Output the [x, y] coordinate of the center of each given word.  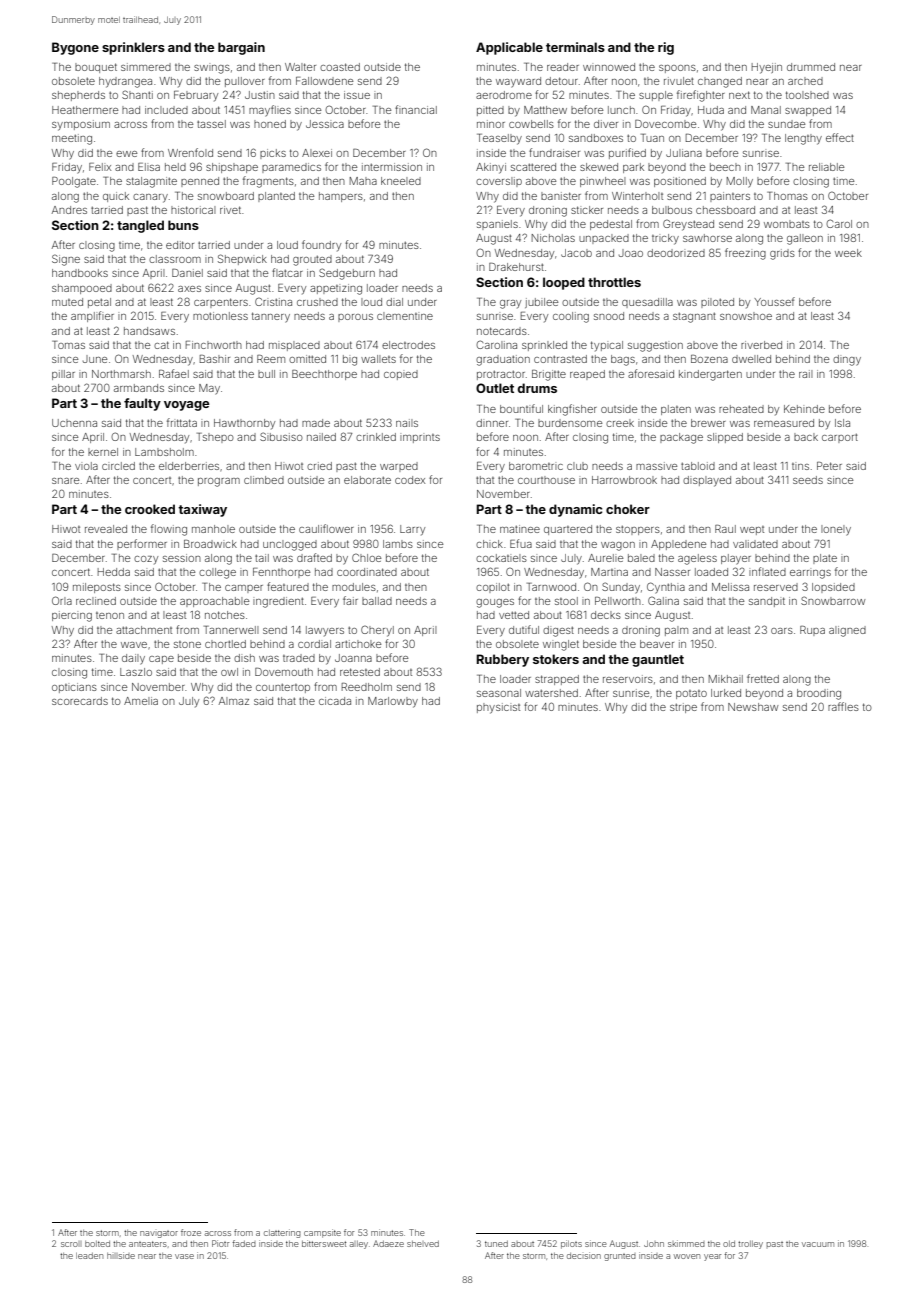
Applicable [509, 48]
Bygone [75, 48]
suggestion [655, 347]
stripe [683, 708]
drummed [811, 67]
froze [191, 1232]
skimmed [686, 1243]
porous [355, 318]
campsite [322, 1233]
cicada [335, 701]
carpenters [221, 303]
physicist [498, 708]
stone [187, 644]
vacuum [818, 1244]
